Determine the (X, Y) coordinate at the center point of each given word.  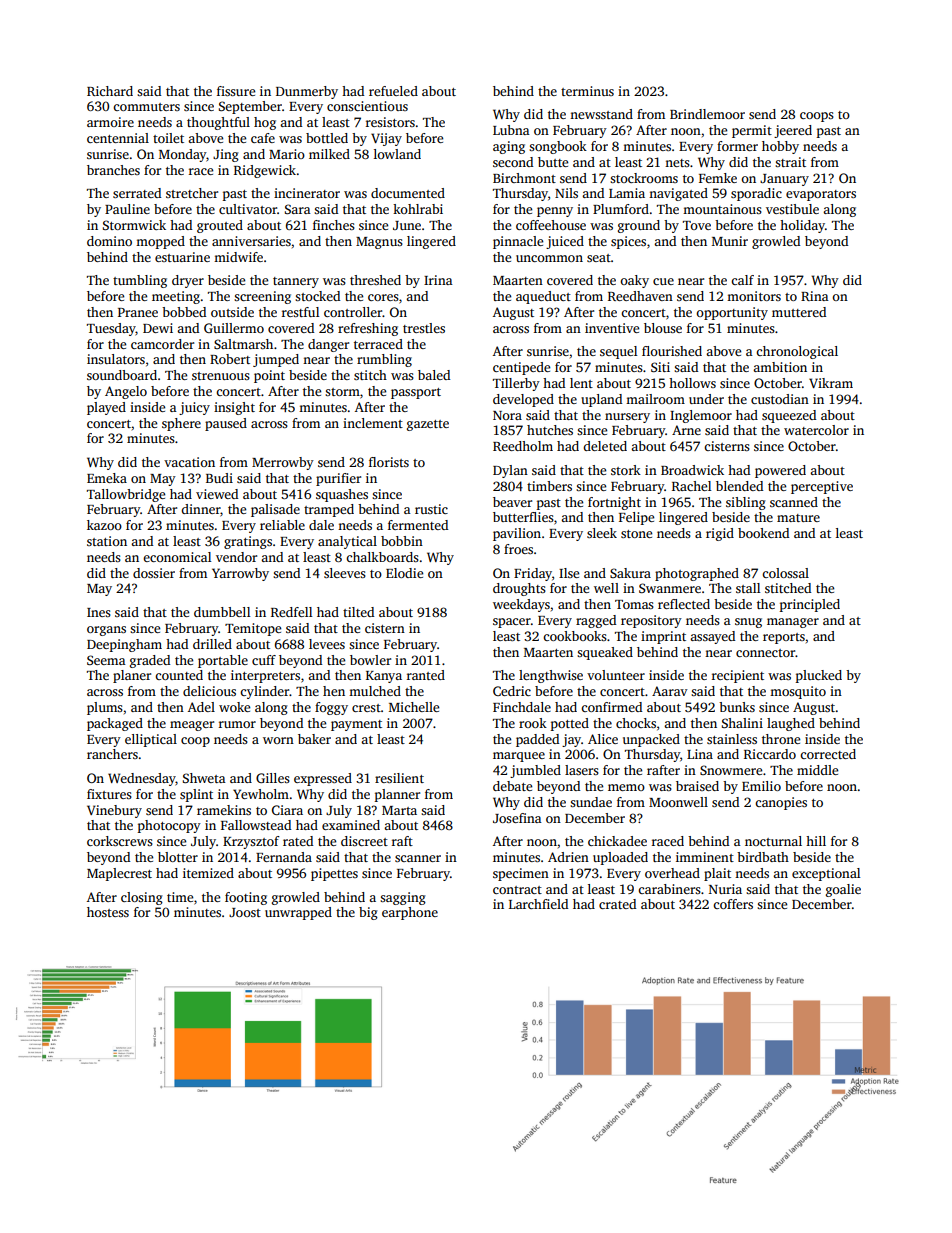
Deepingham (124, 645)
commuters (146, 107)
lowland (397, 154)
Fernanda (284, 857)
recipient (738, 676)
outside (232, 312)
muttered (799, 312)
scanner (418, 858)
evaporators (821, 195)
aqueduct (543, 297)
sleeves (345, 573)
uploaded (620, 858)
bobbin (402, 541)
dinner (200, 509)
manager (793, 623)
